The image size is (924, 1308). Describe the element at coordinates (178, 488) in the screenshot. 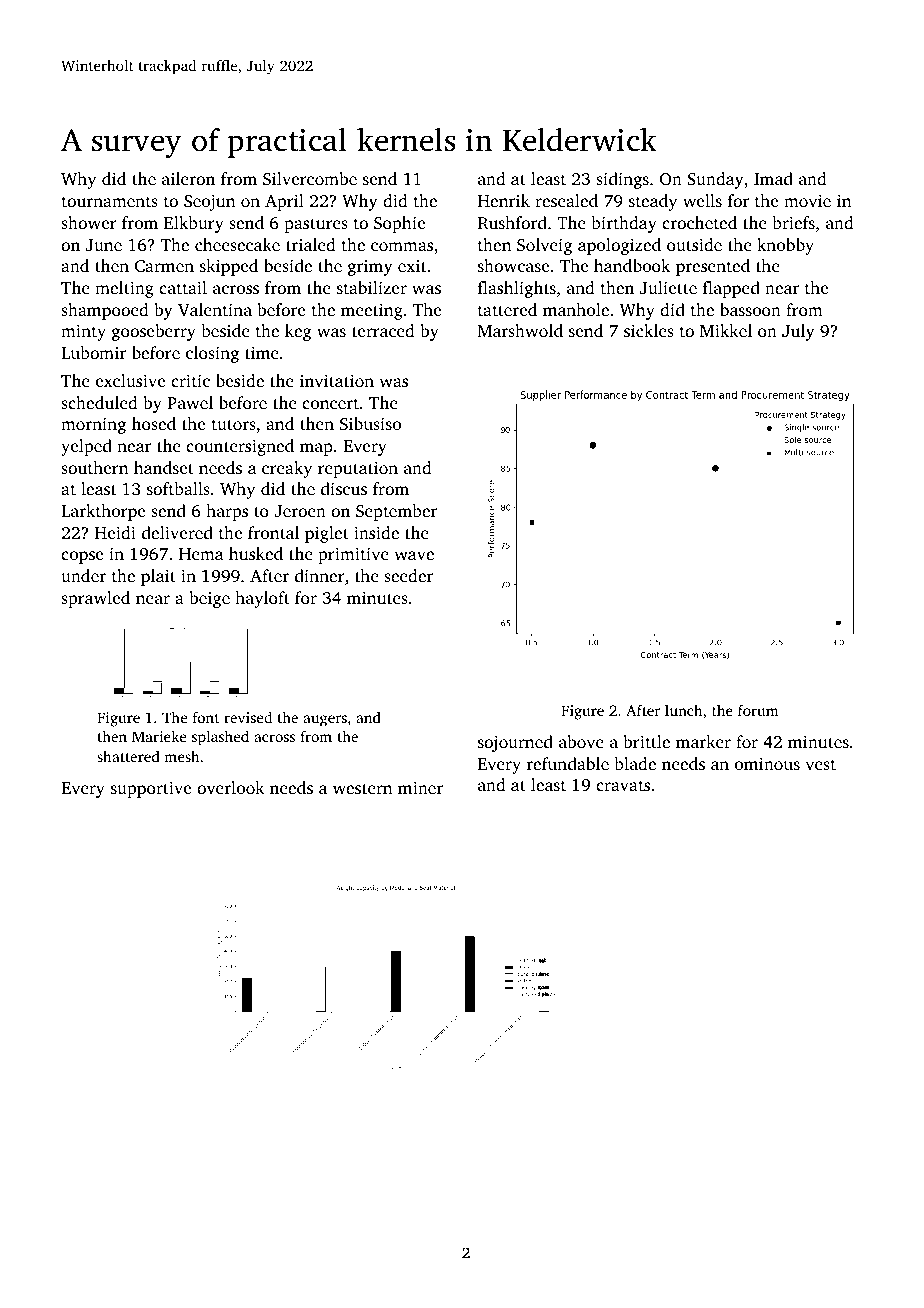

I see `softballs` at that location.
